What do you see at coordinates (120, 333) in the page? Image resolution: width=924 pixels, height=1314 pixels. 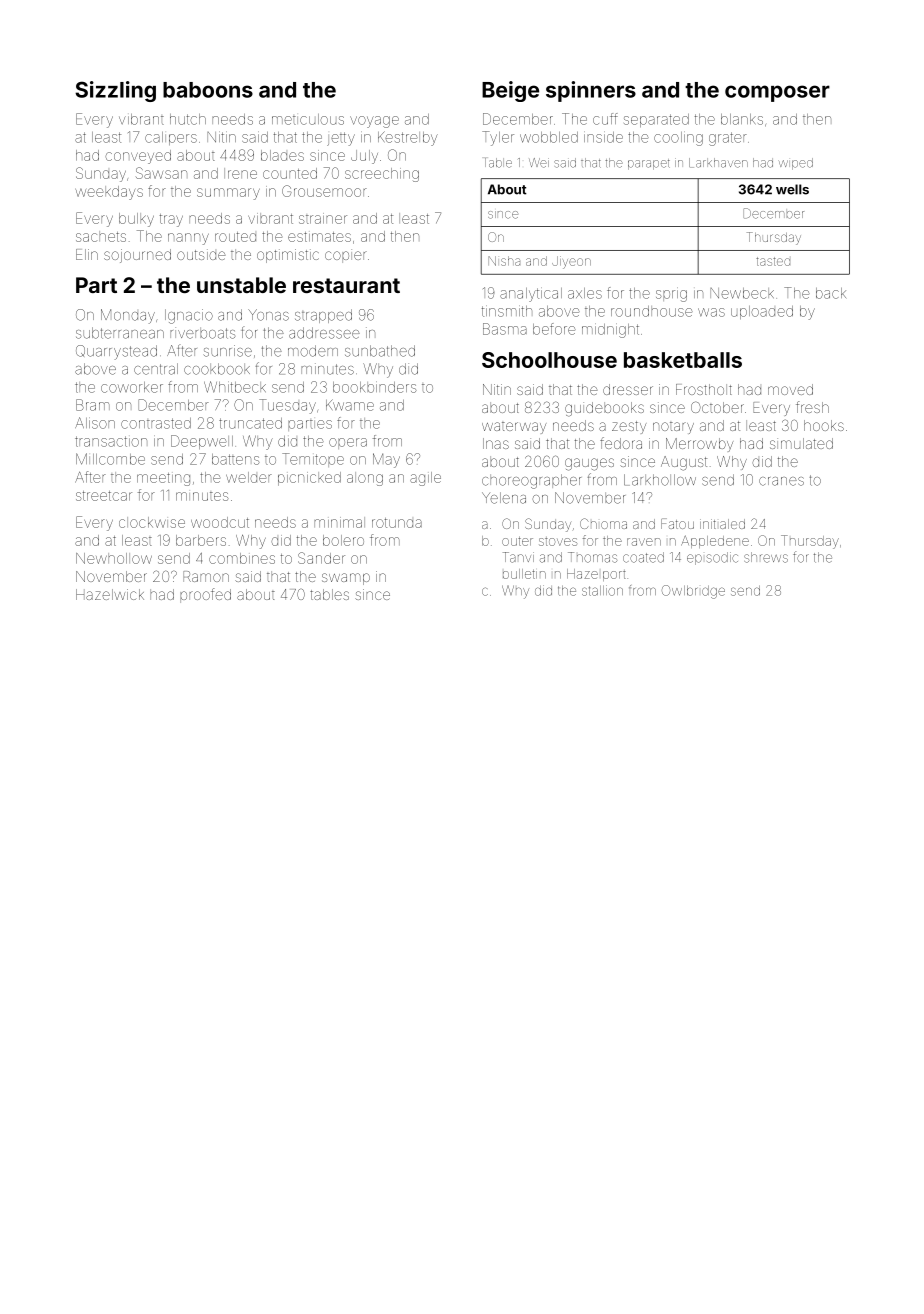 I see `subterranean` at bounding box center [120, 333].
